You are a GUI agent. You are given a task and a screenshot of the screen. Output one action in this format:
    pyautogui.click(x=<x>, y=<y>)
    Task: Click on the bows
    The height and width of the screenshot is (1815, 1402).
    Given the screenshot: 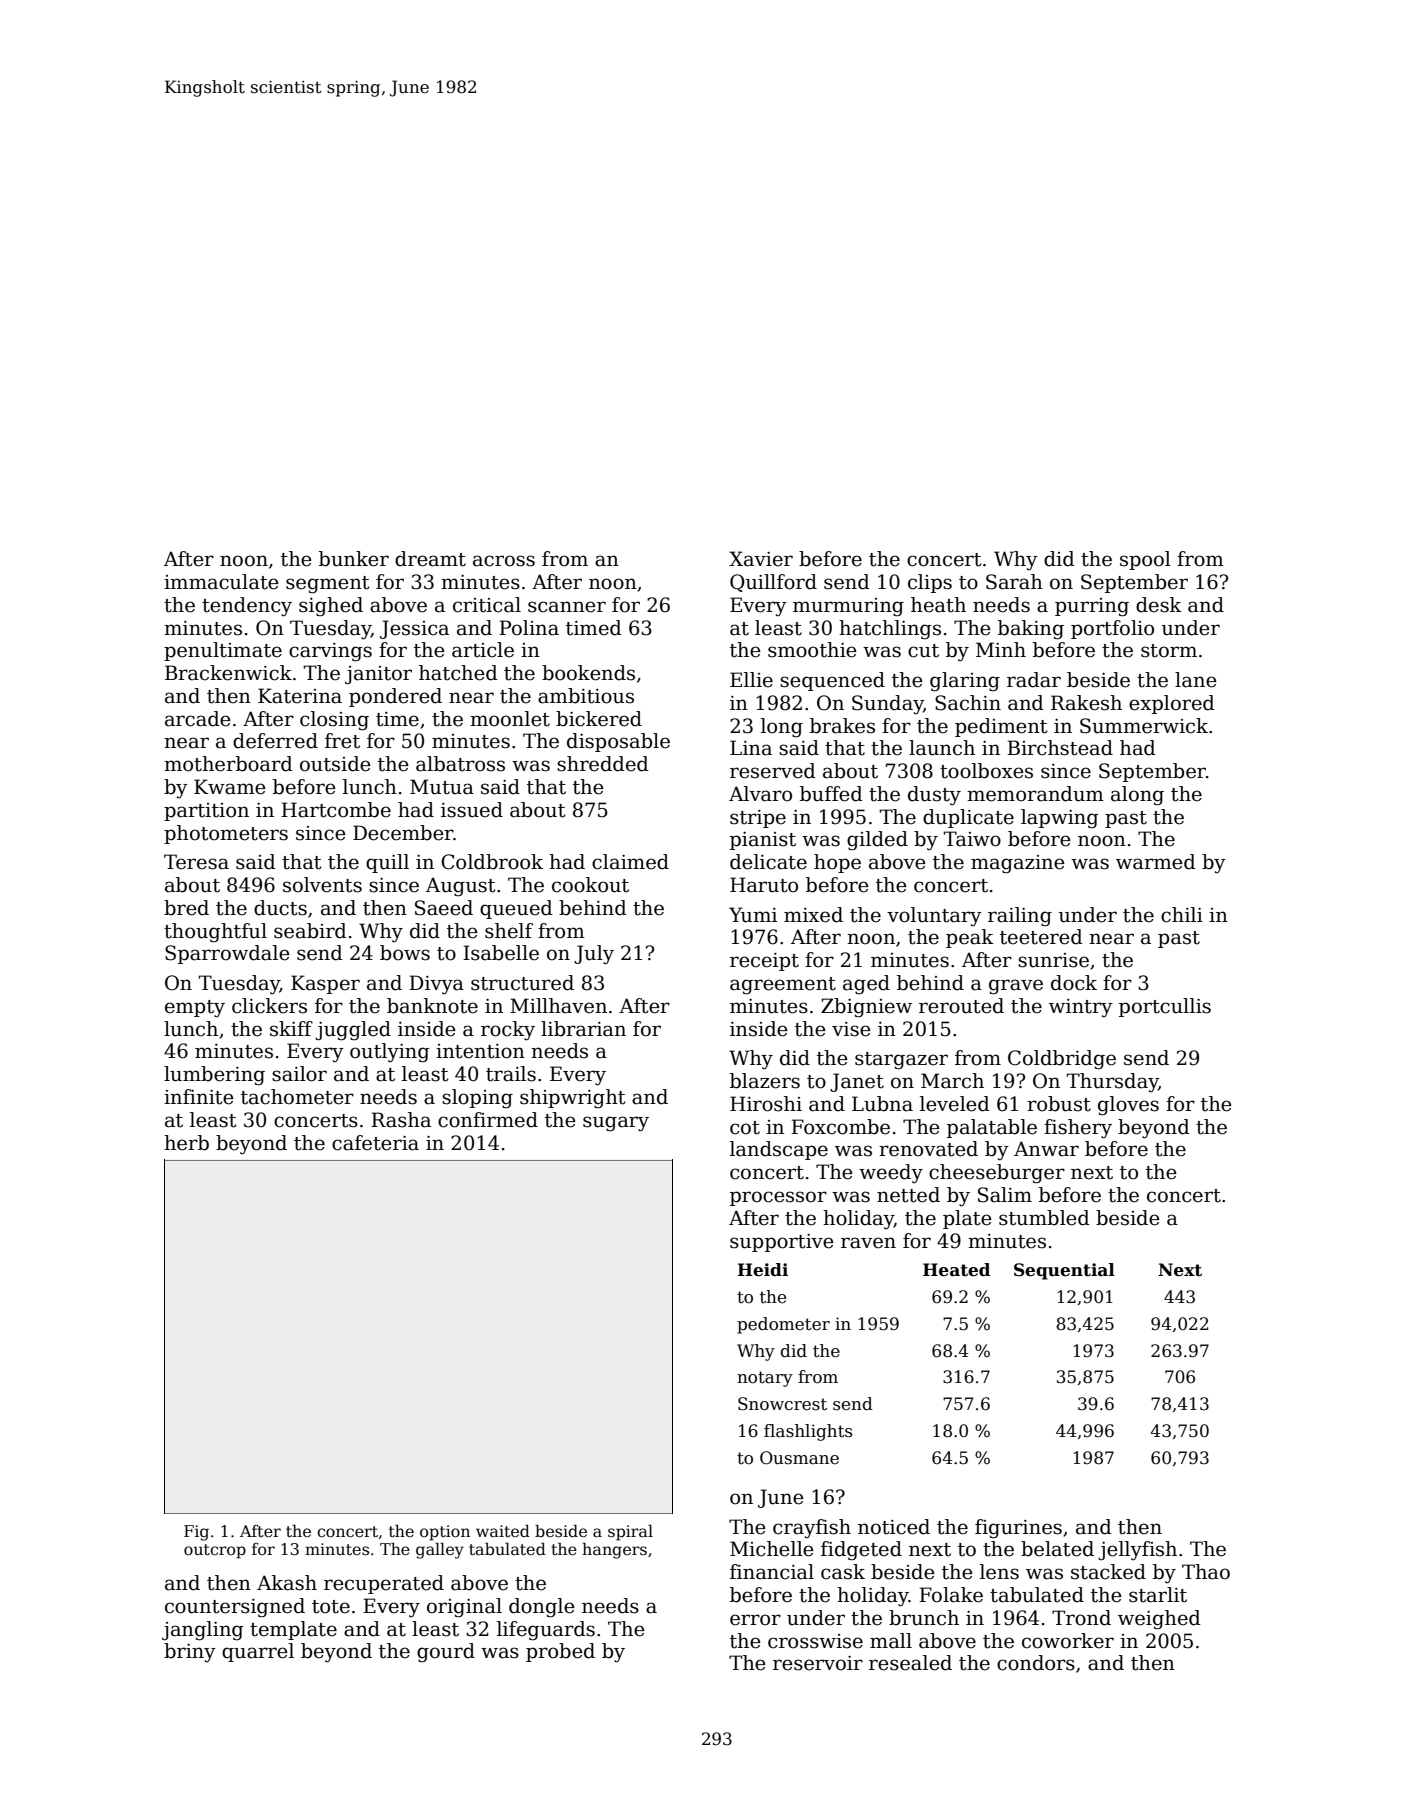 What is the action you would take?
    pyautogui.click(x=405, y=953)
